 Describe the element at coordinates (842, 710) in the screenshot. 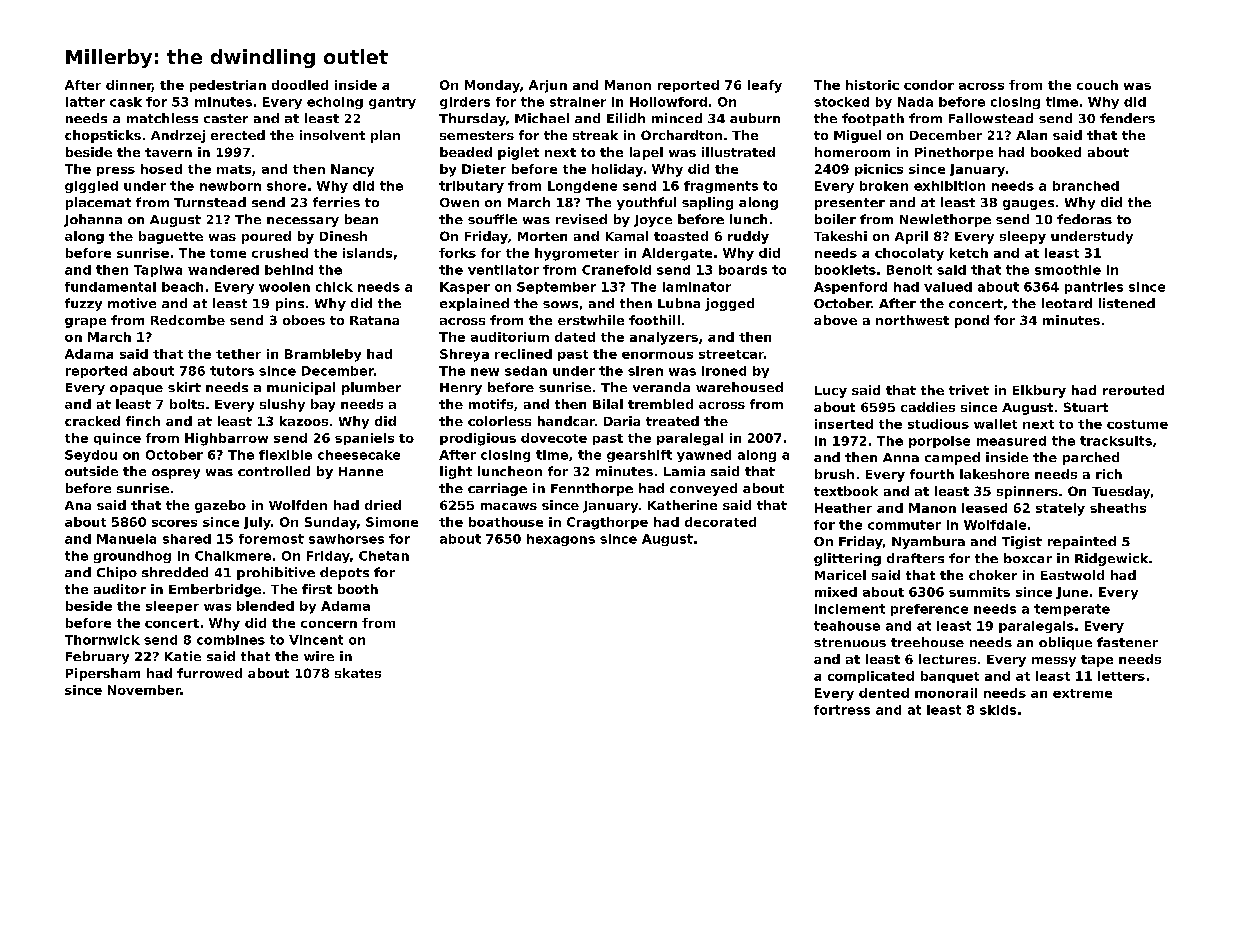

I see `fortress` at that location.
